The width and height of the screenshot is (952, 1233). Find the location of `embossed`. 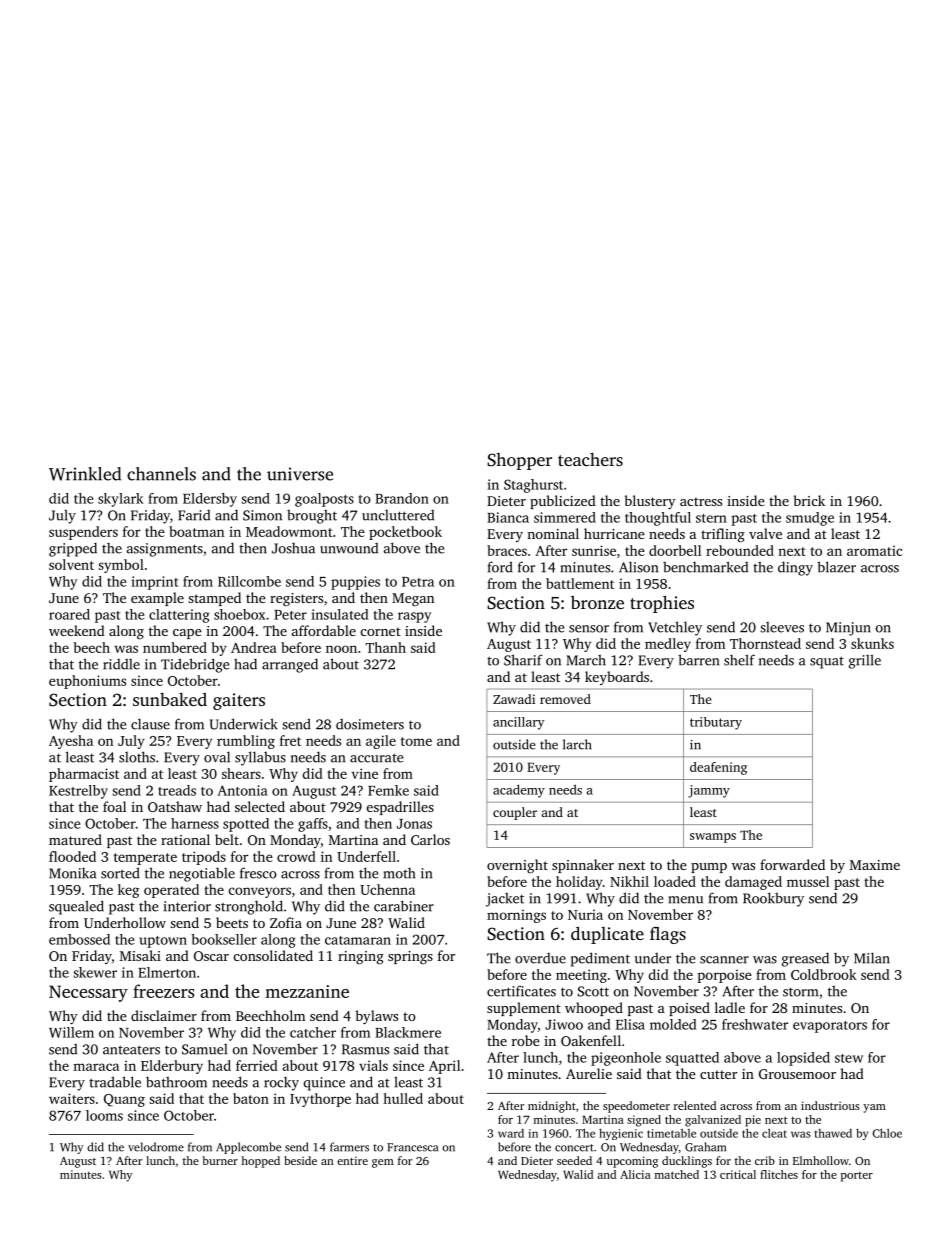

embossed is located at coordinates (79, 939).
